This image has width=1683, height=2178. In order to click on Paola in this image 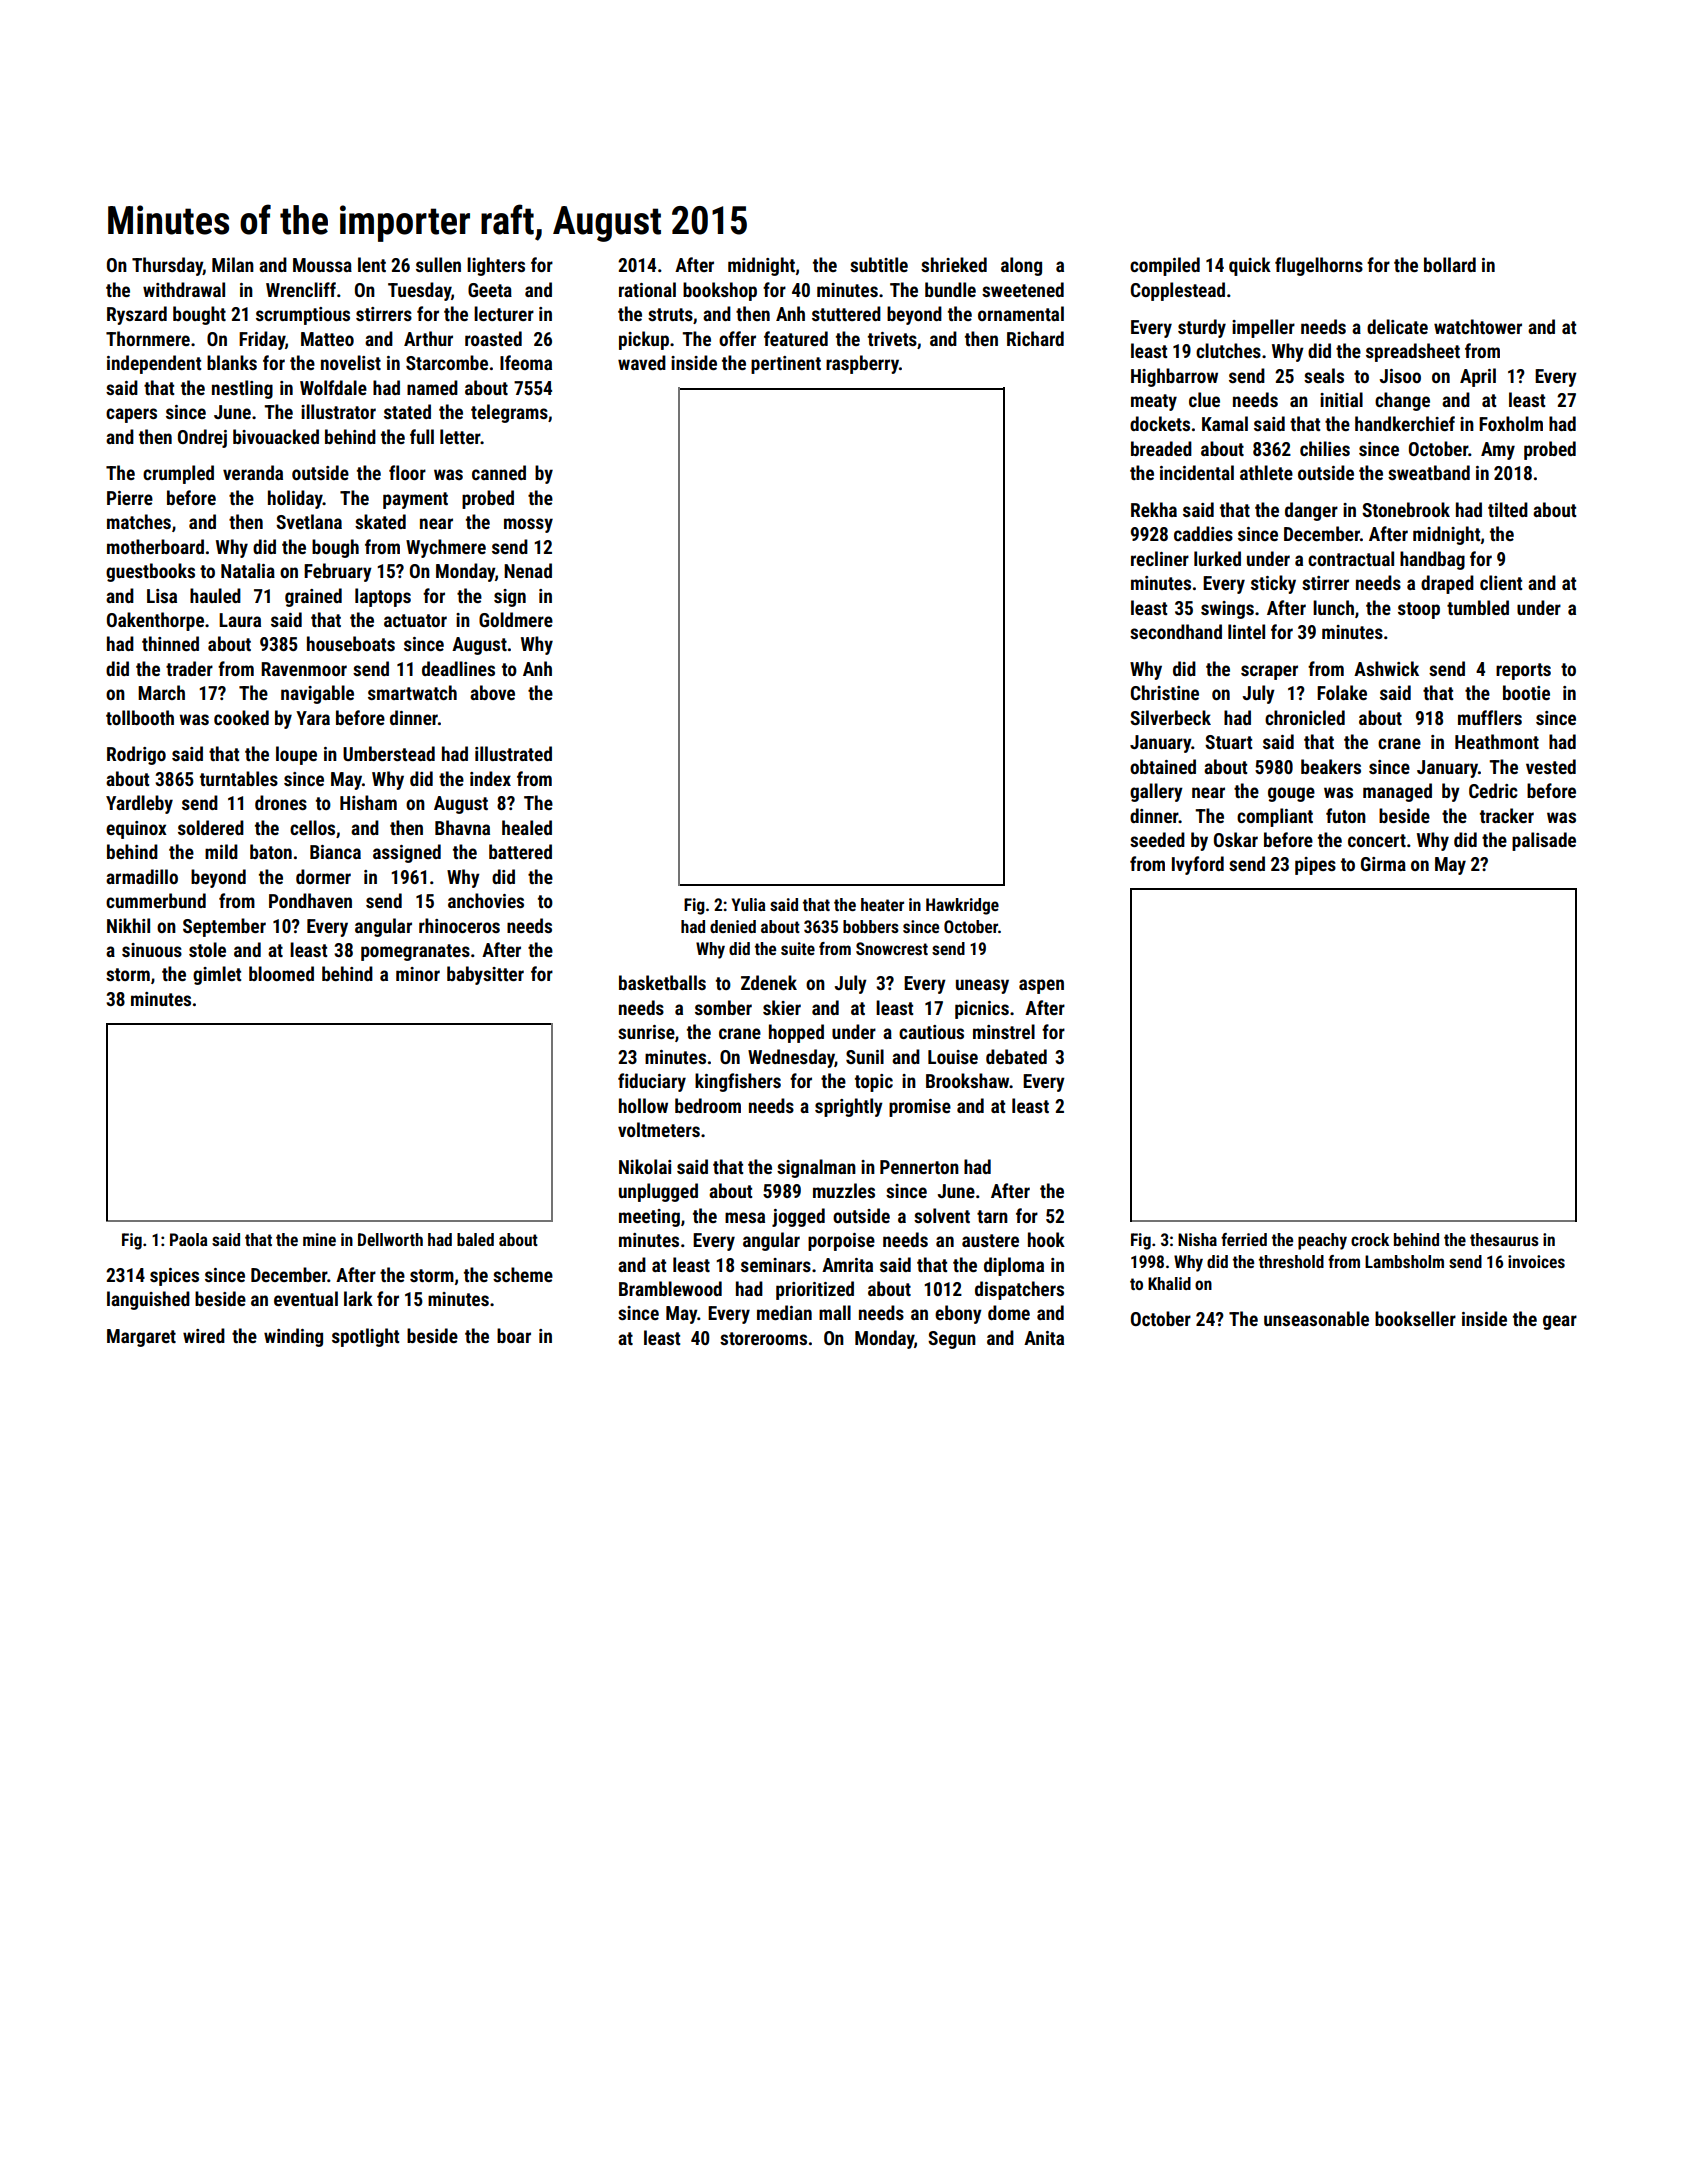, I will do `click(189, 1239)`.
